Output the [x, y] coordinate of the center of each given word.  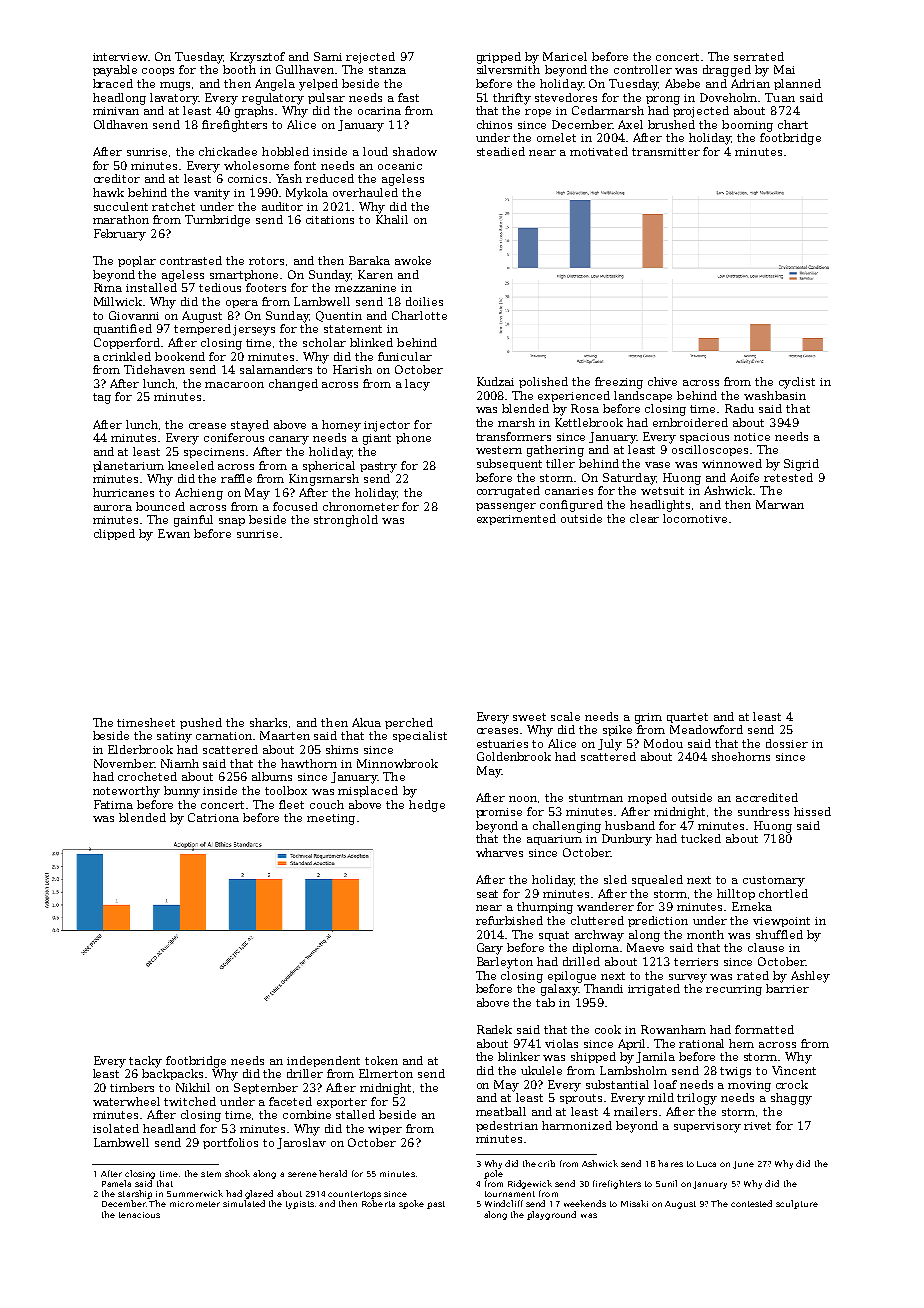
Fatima [113, 804]
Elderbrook [140, 749]
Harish [352, 369]
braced [113, 83]
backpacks [172, 1074]
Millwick [119, 301]
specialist [420, 736]
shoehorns [741, 756]
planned [797, 84]
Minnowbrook [397, 763]
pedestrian [507, 1126]
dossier [787, 743]
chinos [494, 124]
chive [662, 381]
